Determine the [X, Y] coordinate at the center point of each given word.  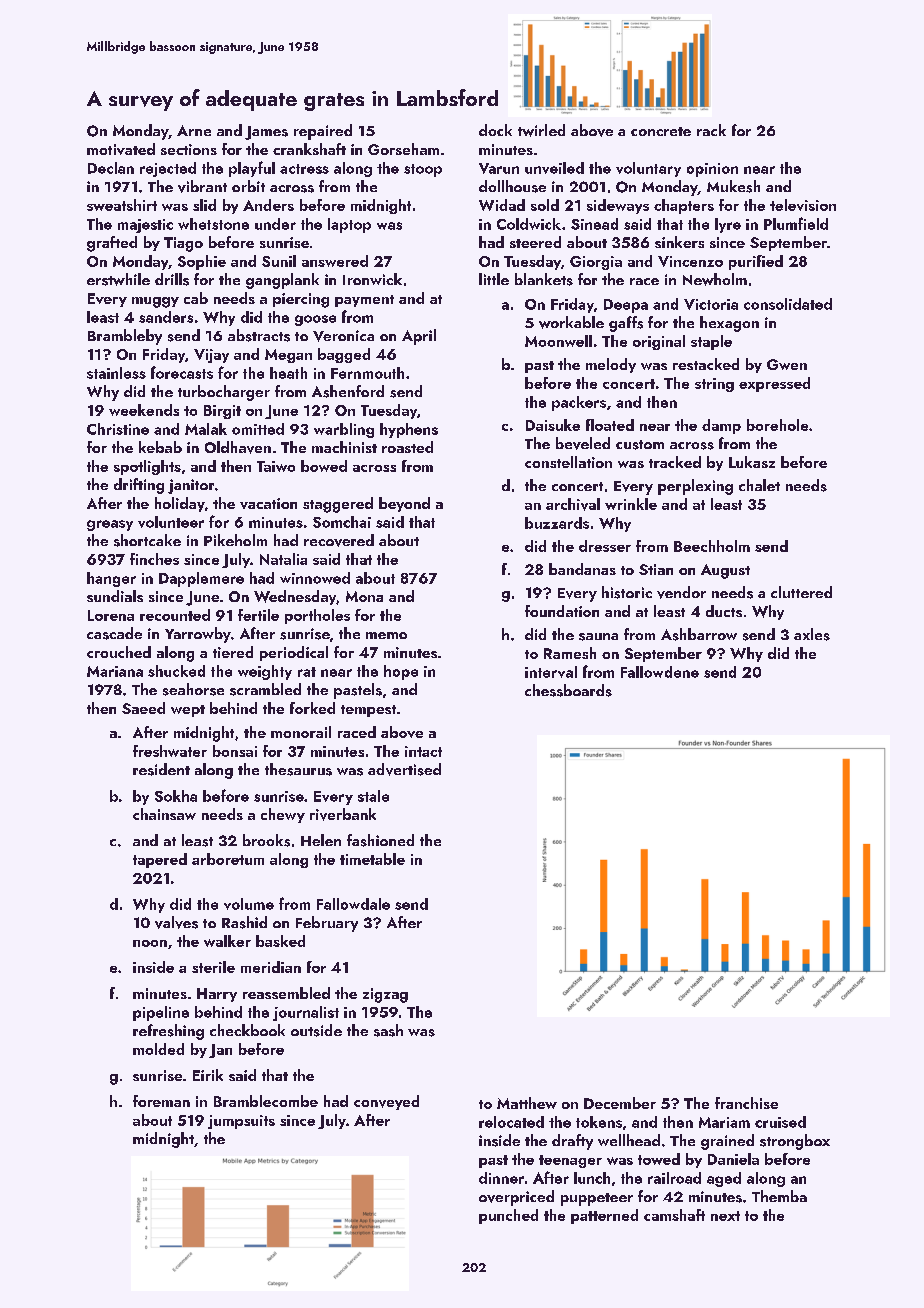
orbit [248, 186]
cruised [780, 1122]
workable [571, 322]
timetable [372, 859]
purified [756, 262]
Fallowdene [660, 672]
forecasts [182, 372]
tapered [160, 860]
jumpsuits [241, 1122]
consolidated [788, 304]
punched [508, 1216]
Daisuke [553, 425]
